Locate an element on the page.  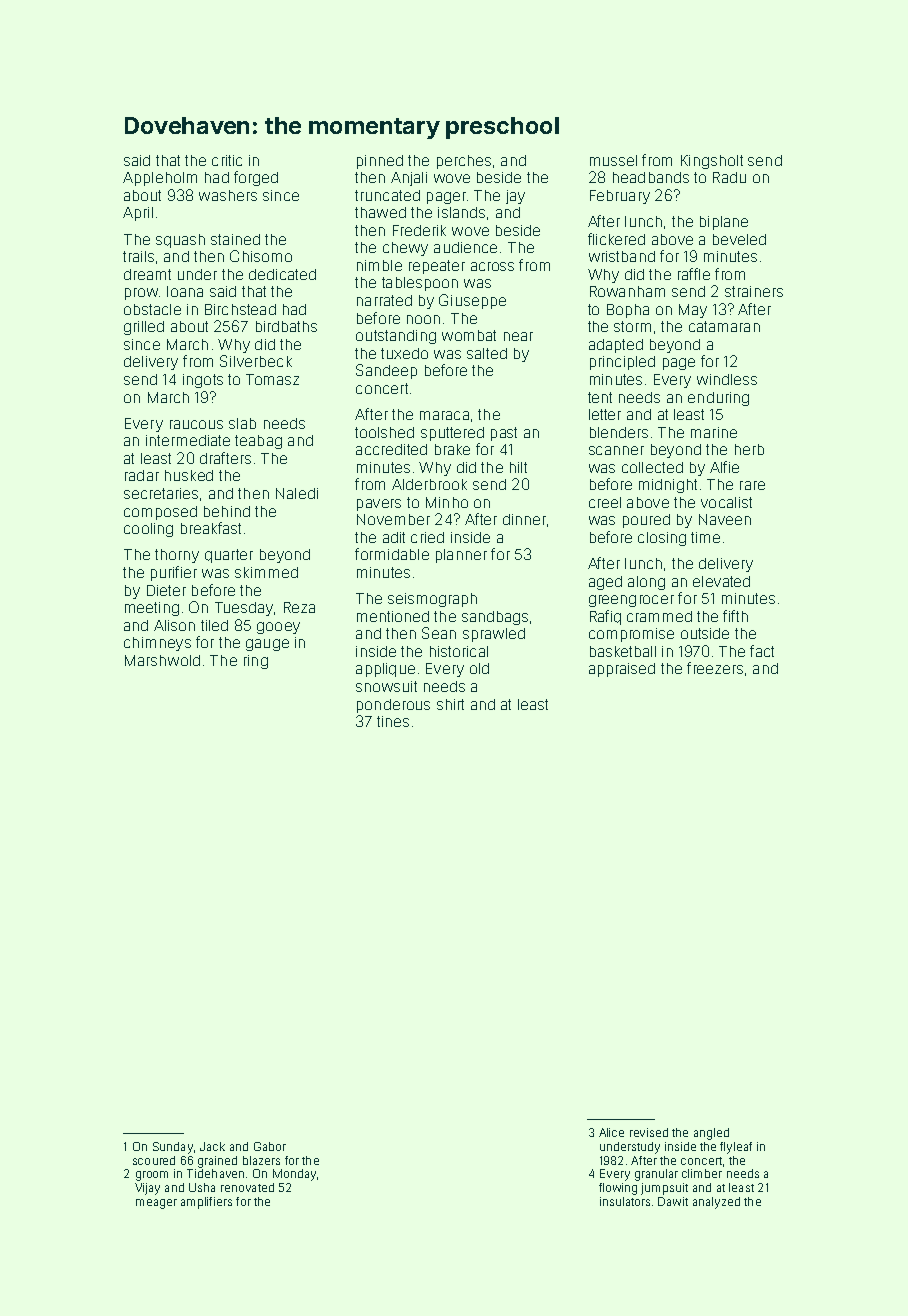
freezers is located at coordinates (715, 668).
